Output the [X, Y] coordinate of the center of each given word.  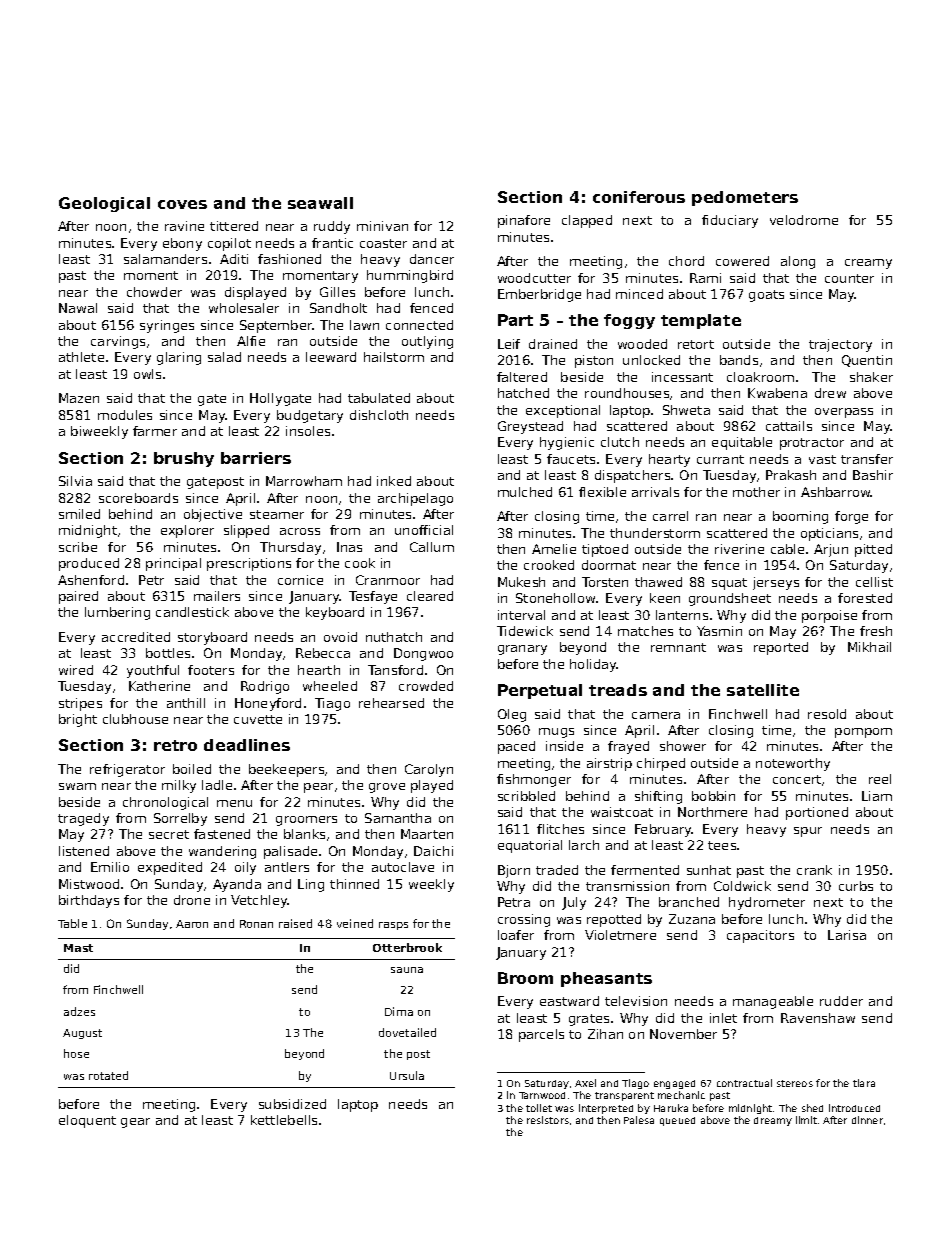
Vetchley [259, 901]
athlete [81, 357]
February [663, 830]
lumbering [117, 613]
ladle [217, 785]
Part [515, 320]
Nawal [78, 308]
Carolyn [429, 770]
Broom [525, 978]
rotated [108, 1075]
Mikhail [869, 647]
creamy [868, 264]
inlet [723, 1018]
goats [766, 296]
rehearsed [391, 703]
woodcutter [534, 278]
